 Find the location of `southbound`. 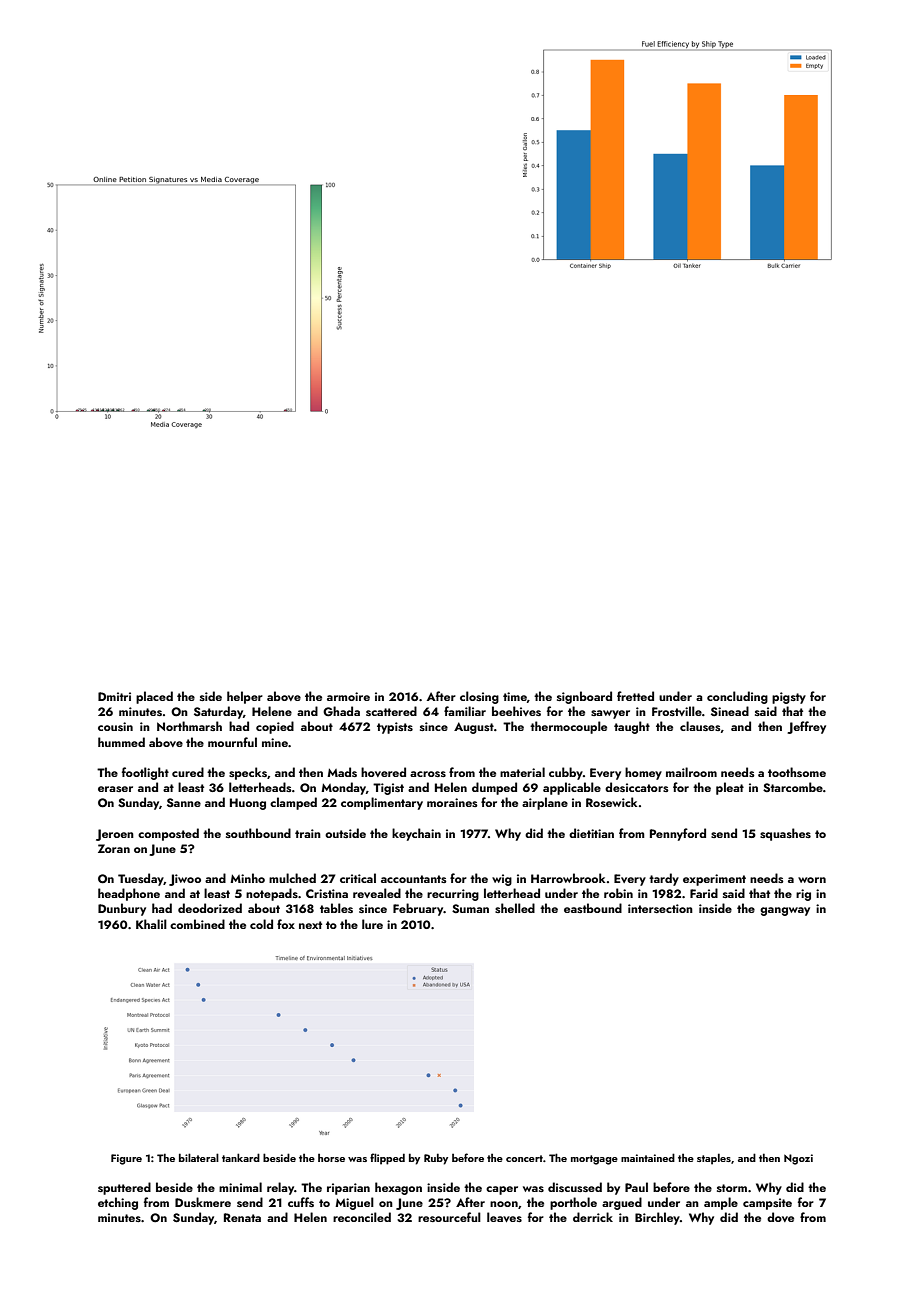

southbound is located at coordinates (258, 833).
